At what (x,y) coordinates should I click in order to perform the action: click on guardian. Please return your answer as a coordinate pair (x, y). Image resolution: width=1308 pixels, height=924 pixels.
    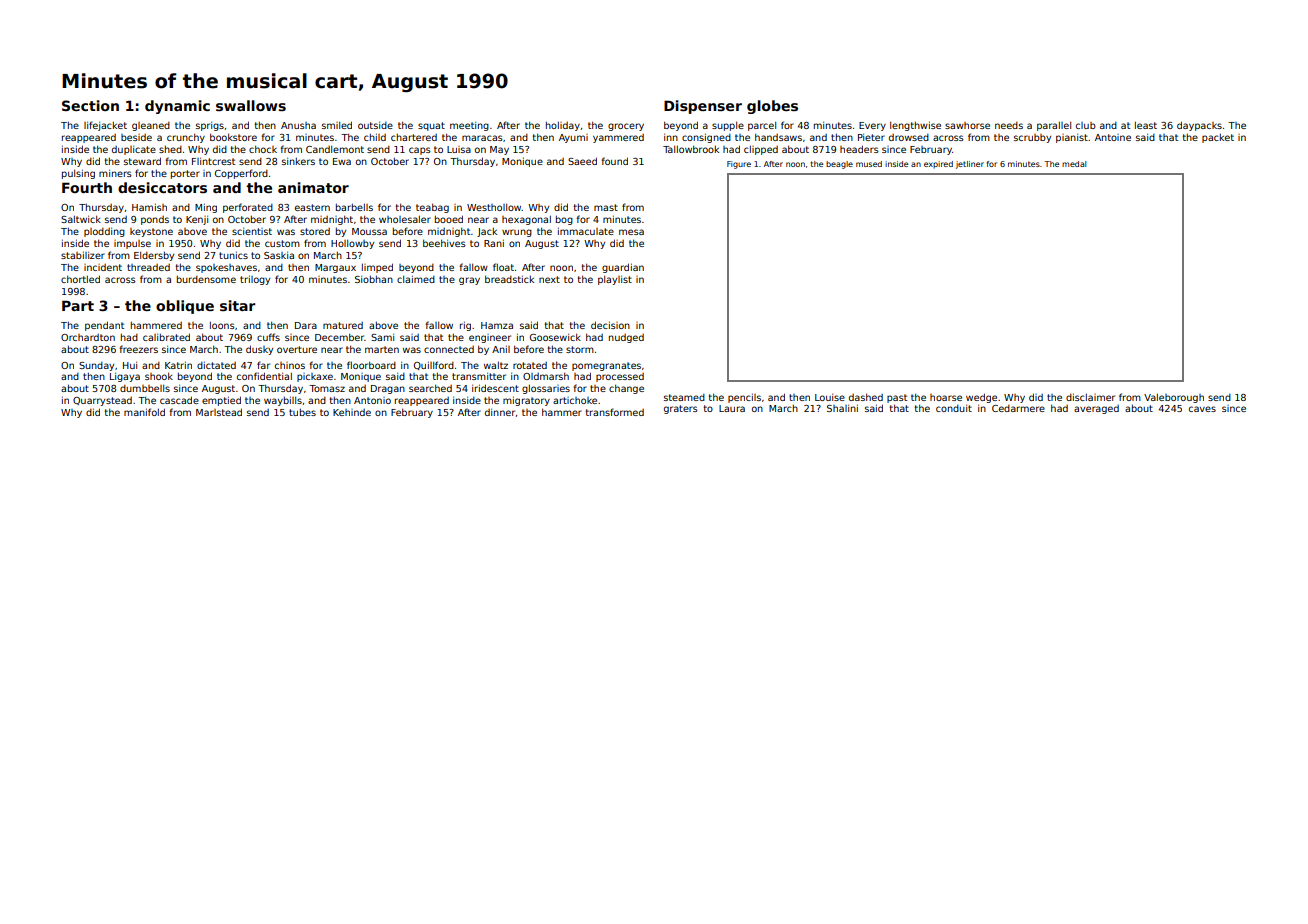
    Looking at the image, I should click on (623, 268).
